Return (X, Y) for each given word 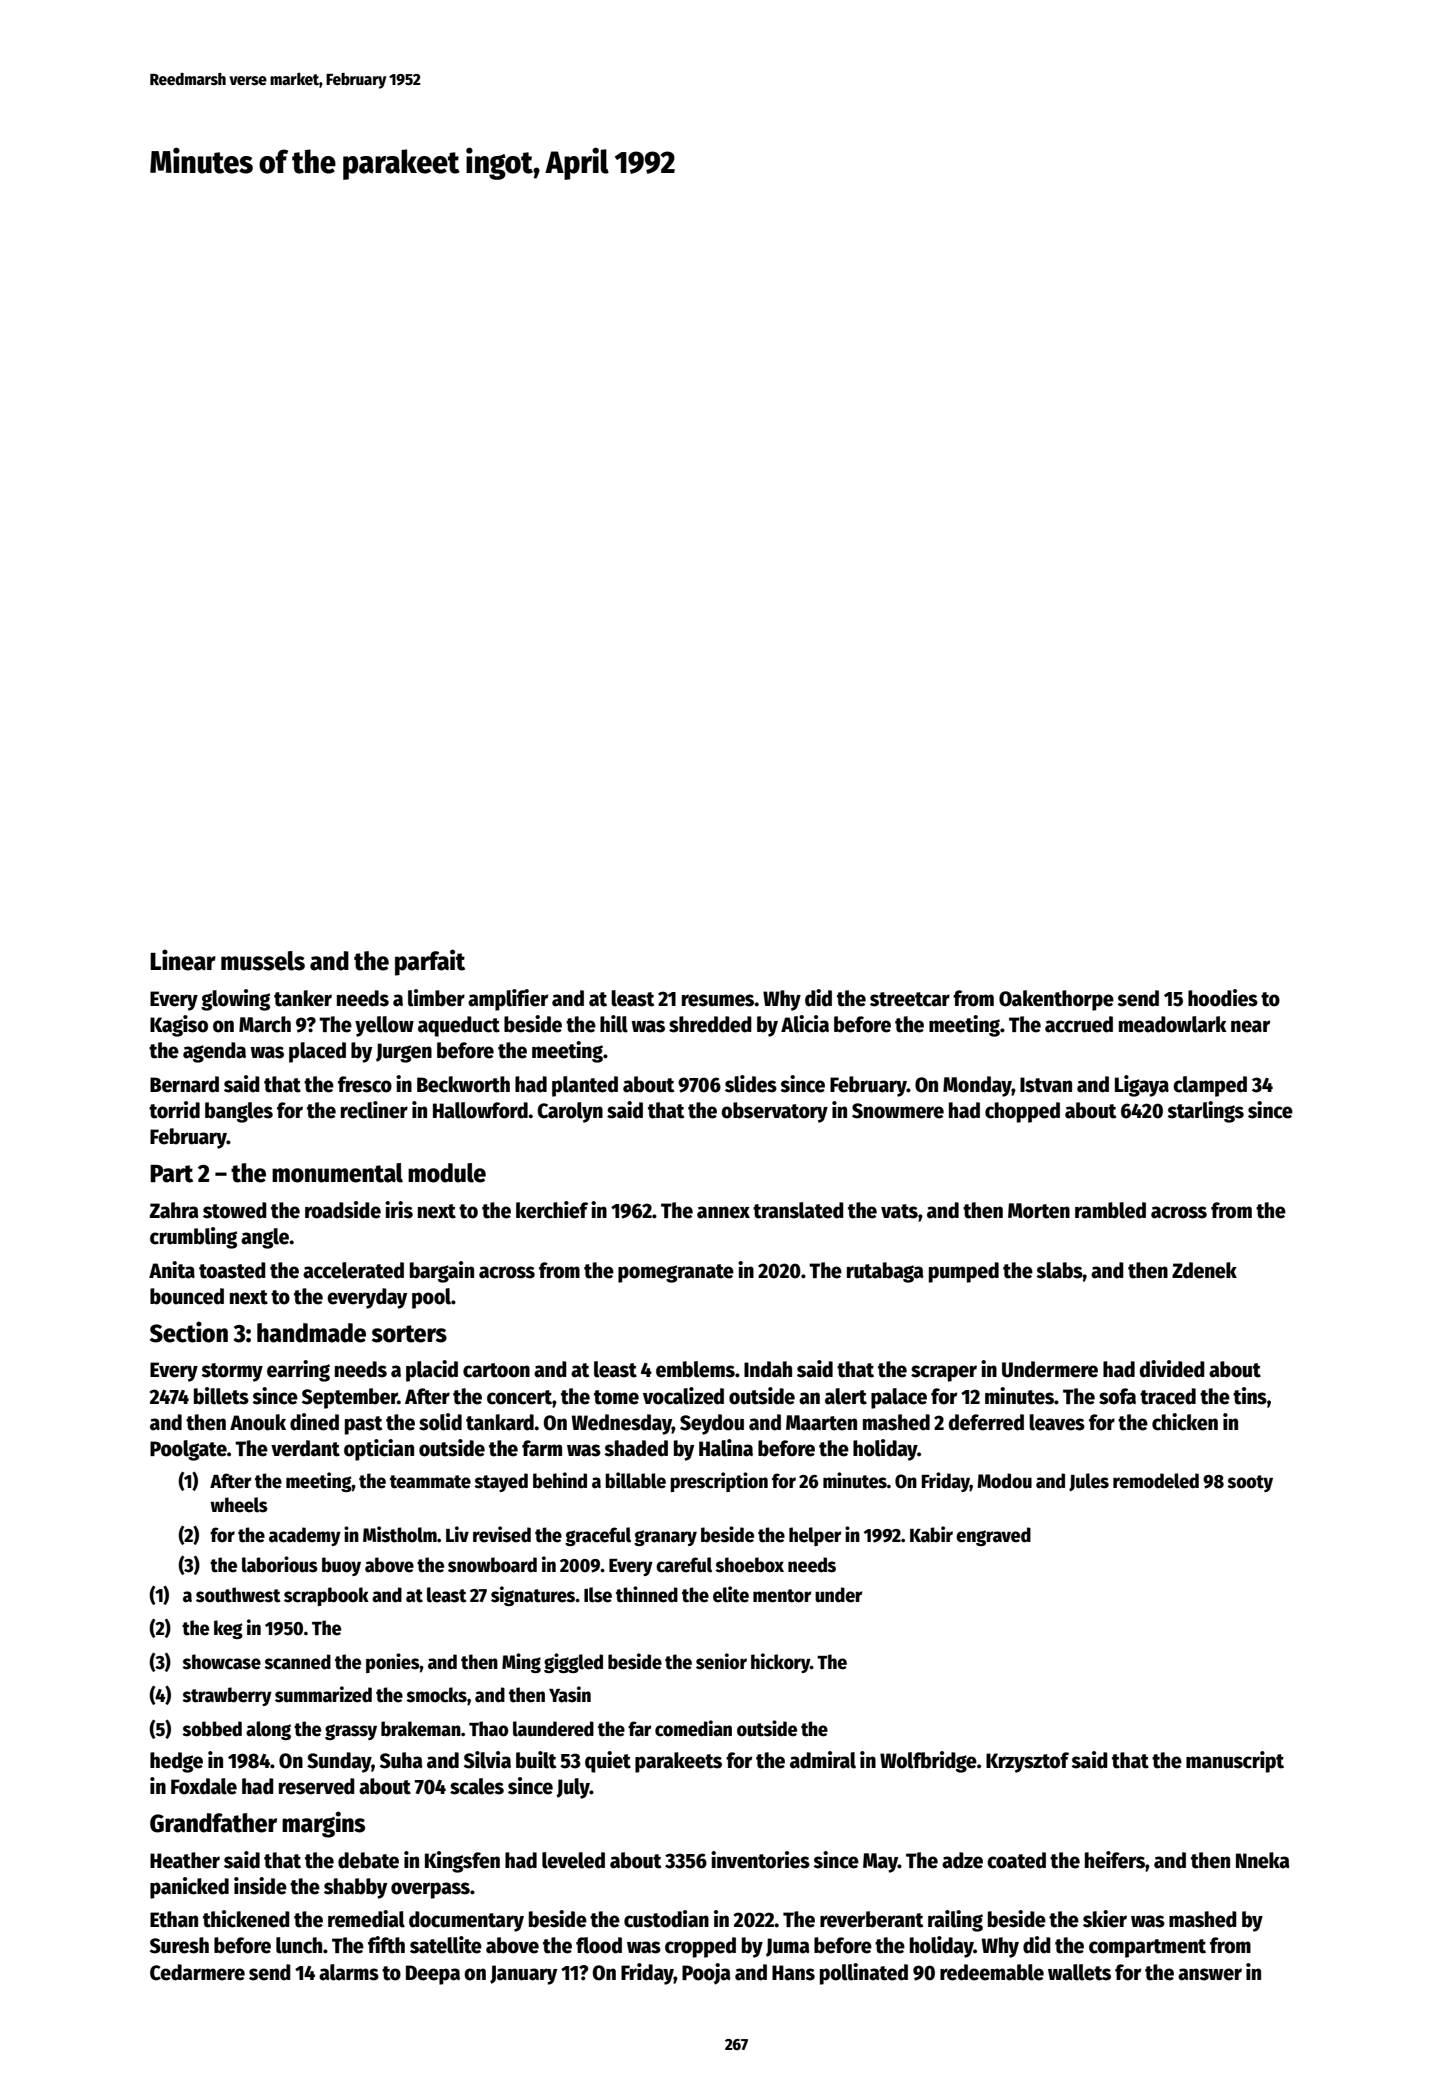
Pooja (706, 1974)
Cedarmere (197, 1972)
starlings (1205, 1112)
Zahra (174, 1210)
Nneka (1263, 1860)
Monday (977, 1086)
